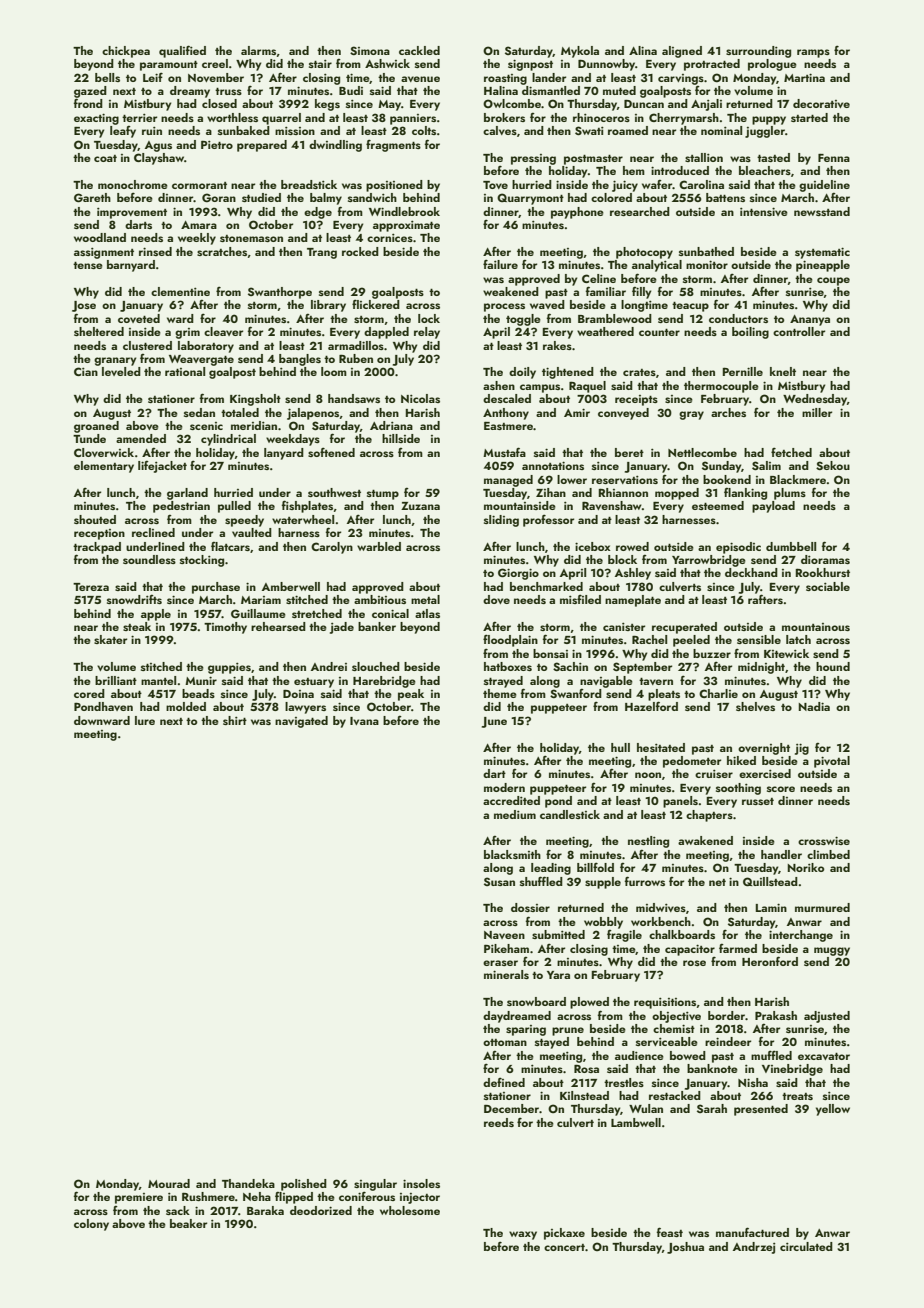  I want to click on Rushmere, so click(208, 1196).
